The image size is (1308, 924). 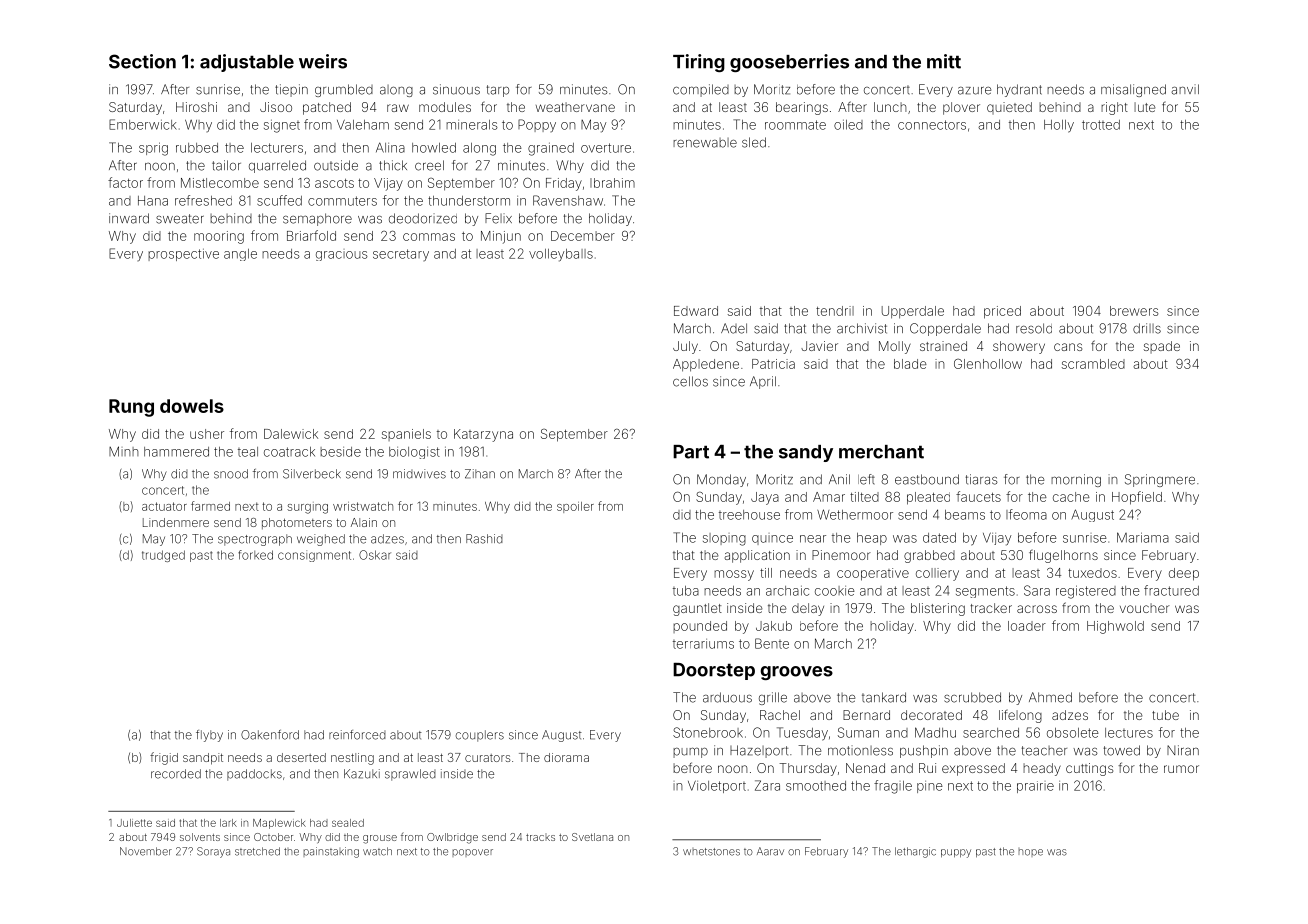 I want to click on paddocks, so click(x=254, y=775).
